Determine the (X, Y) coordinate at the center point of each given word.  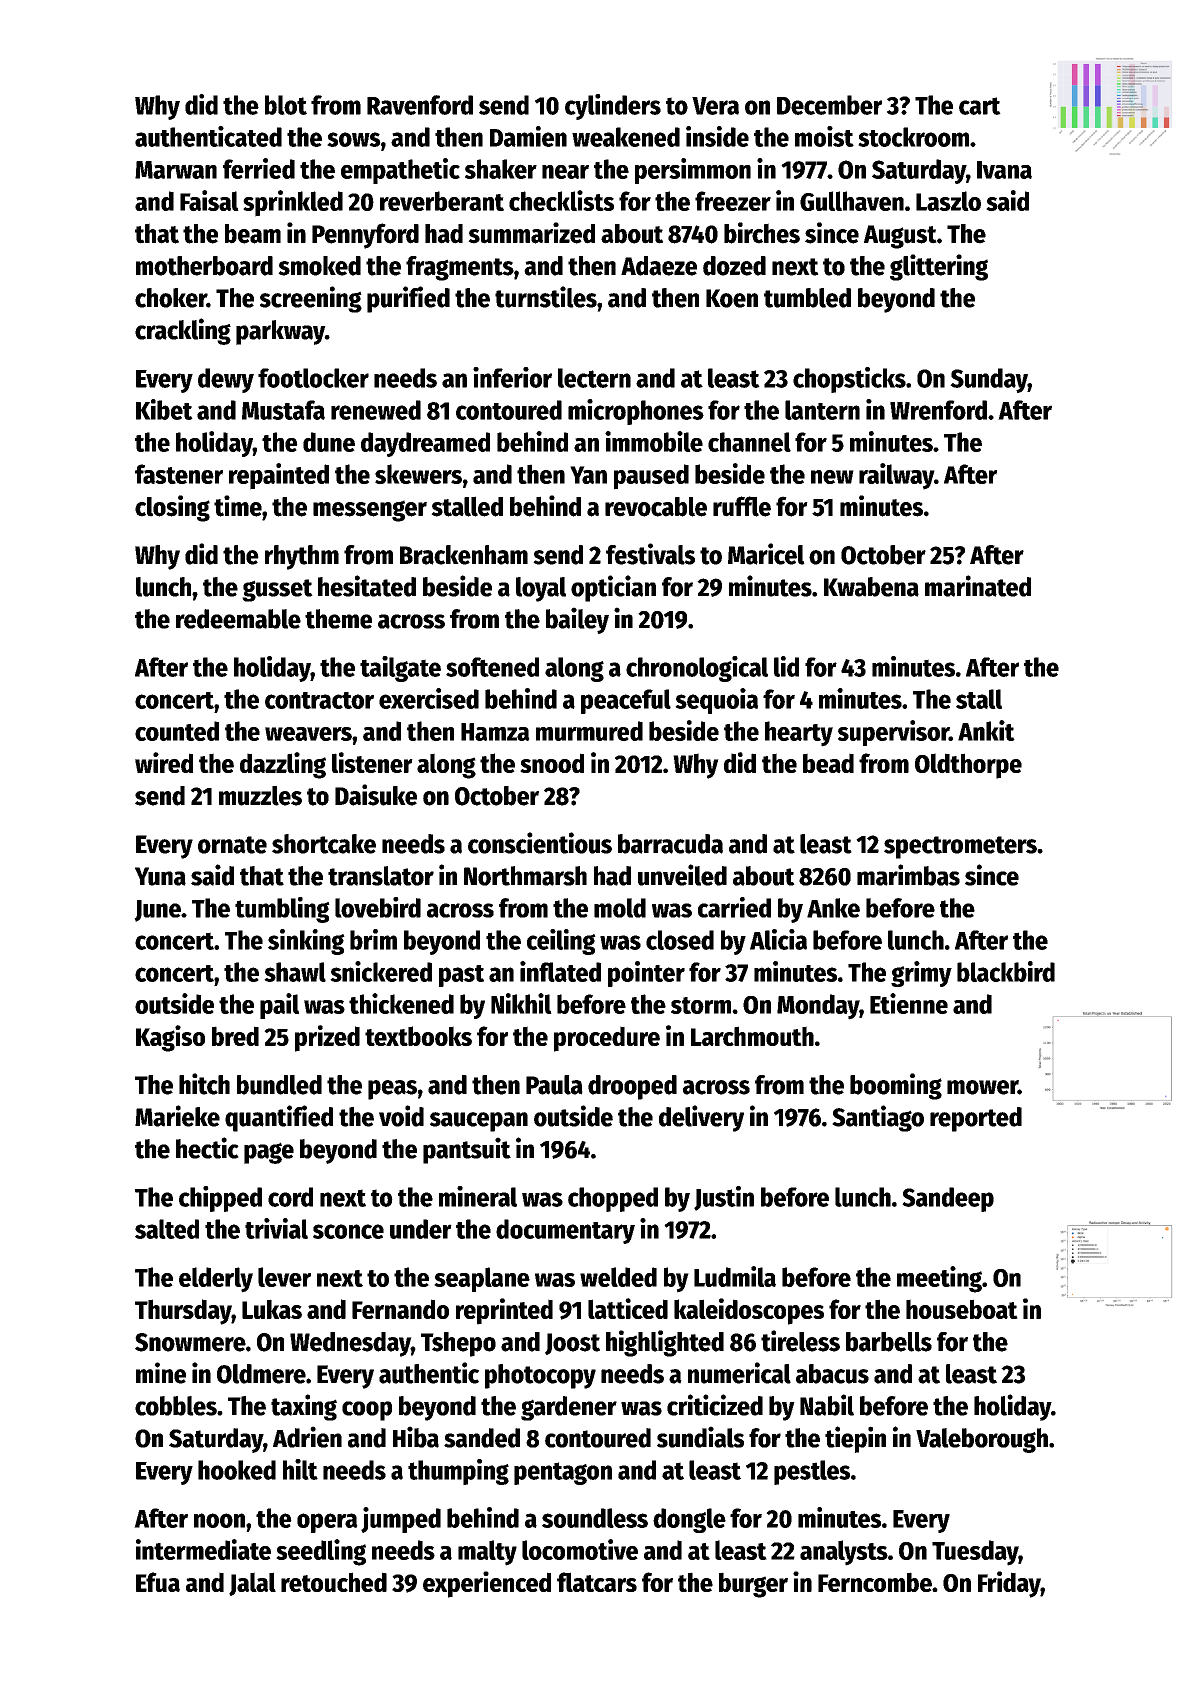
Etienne (909, 1003)
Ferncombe (875, 1582)
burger (753, 1585)
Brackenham (464, 555)
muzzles (260, 796)
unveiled (682, 875)
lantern (822, 410)
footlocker (313, 378)
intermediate (203, 1549)
